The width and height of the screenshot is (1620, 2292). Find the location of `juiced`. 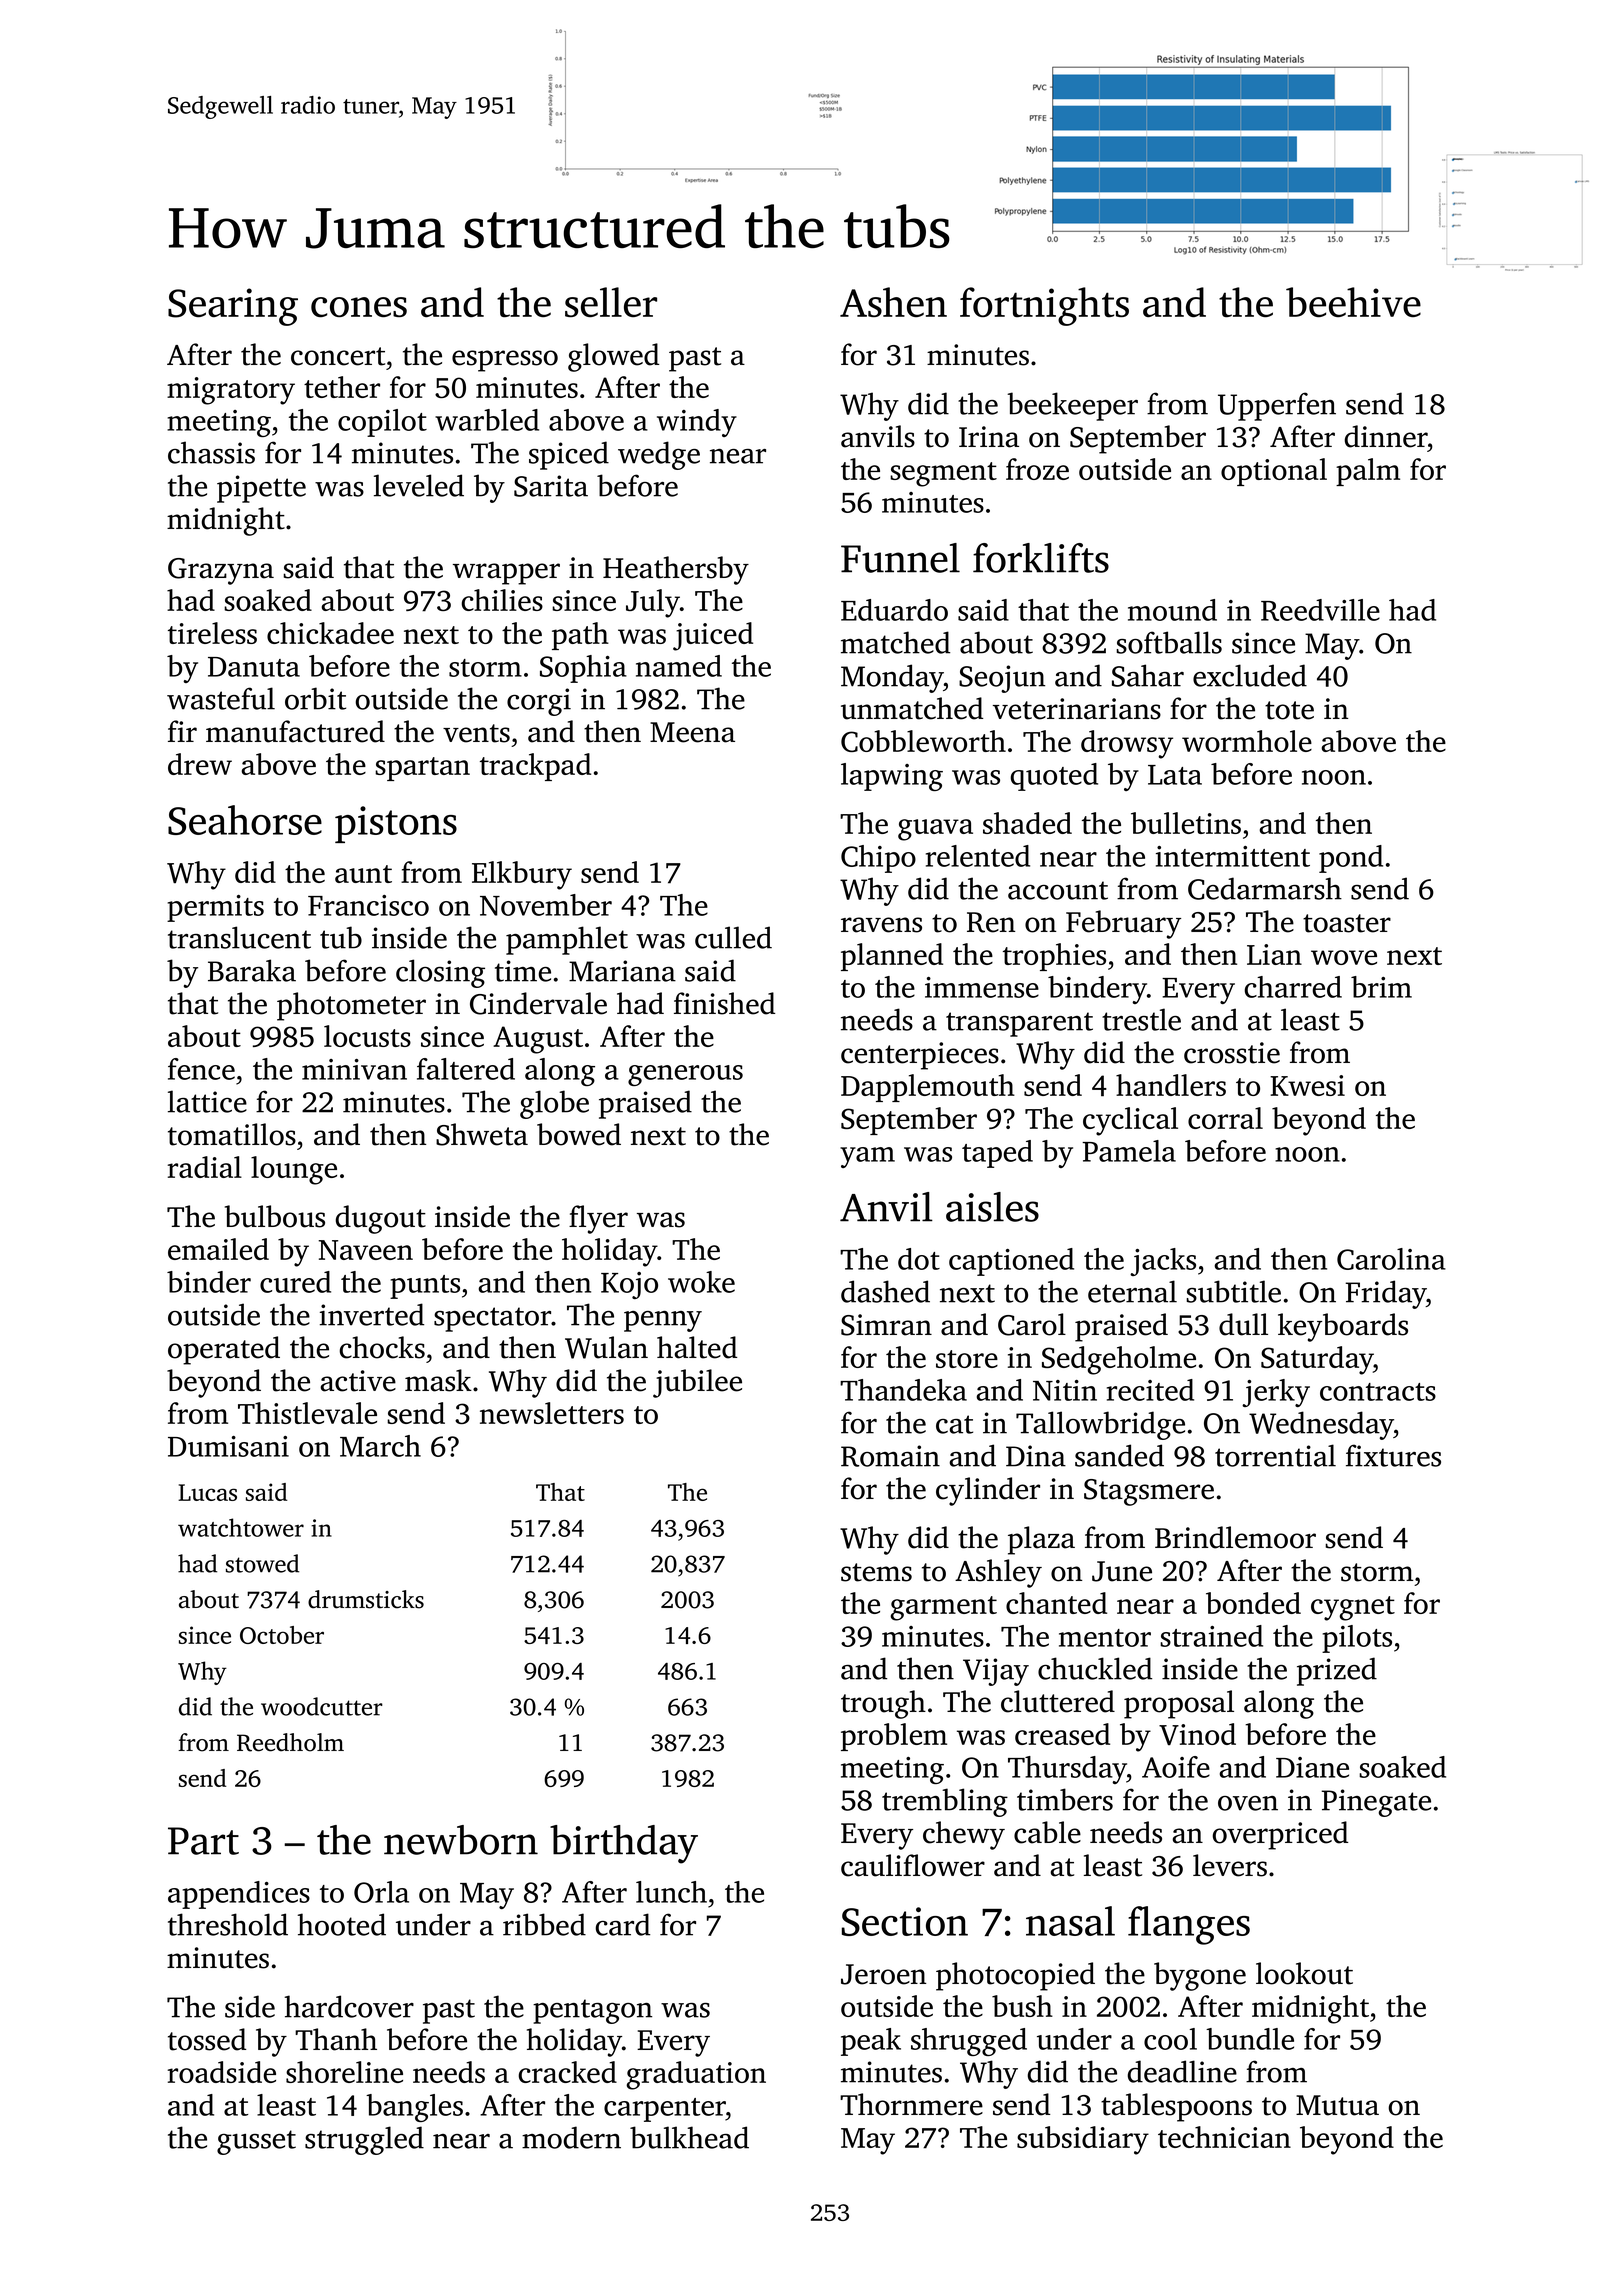

juiced is located at coordinates (713, 636).
